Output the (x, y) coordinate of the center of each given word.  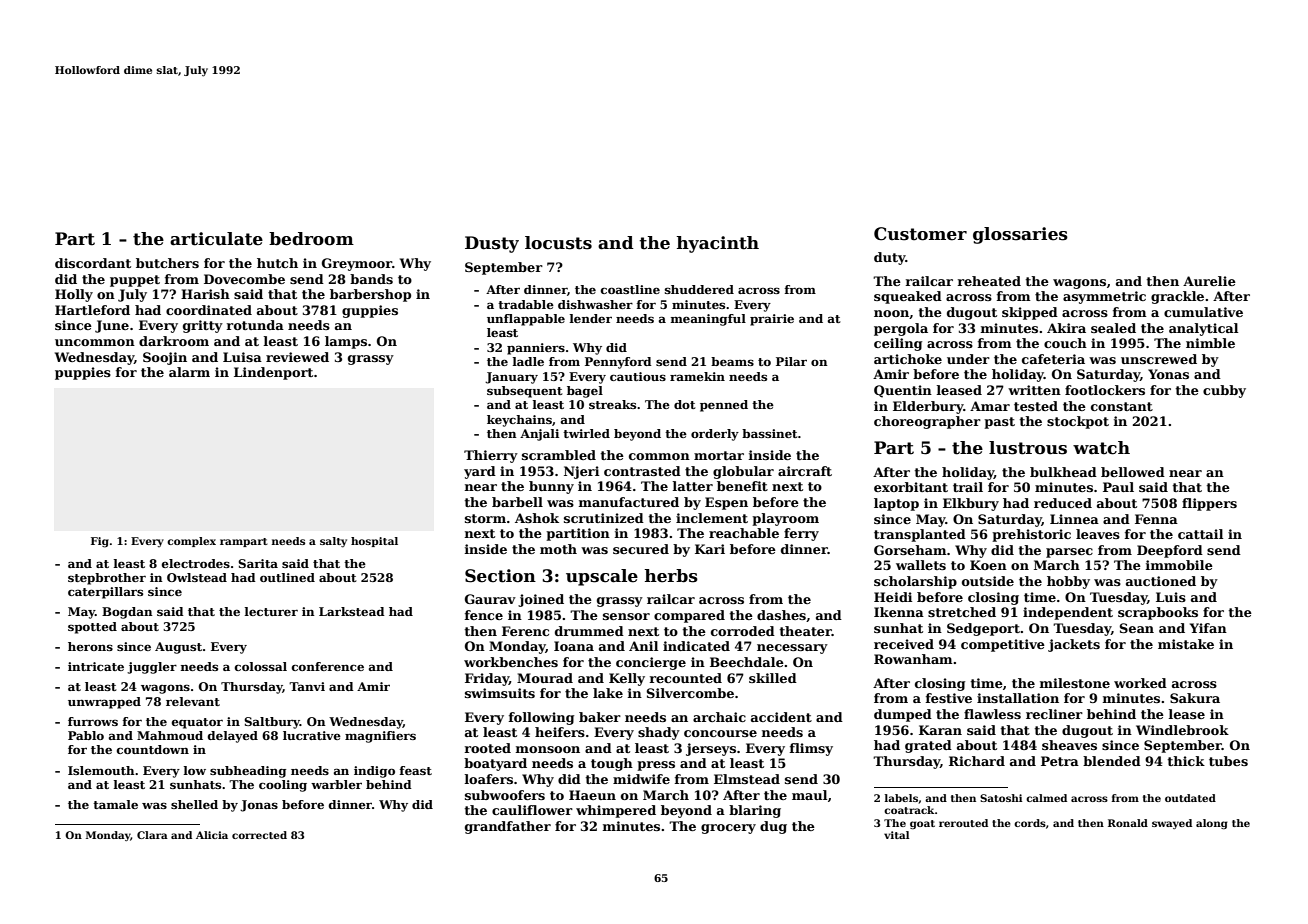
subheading (248, 772)
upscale (602, 577)
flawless (992, 714)
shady (659, 733)
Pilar (791, 361)
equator (197, 723)
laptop (896, 504)
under (968, 359)
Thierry (491, 456)
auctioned (1161, 581)
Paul (1118, 487)
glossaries (1020, 235)
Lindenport (273, 373)
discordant (93, 263)
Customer (920, 234)
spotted (92, 628)
